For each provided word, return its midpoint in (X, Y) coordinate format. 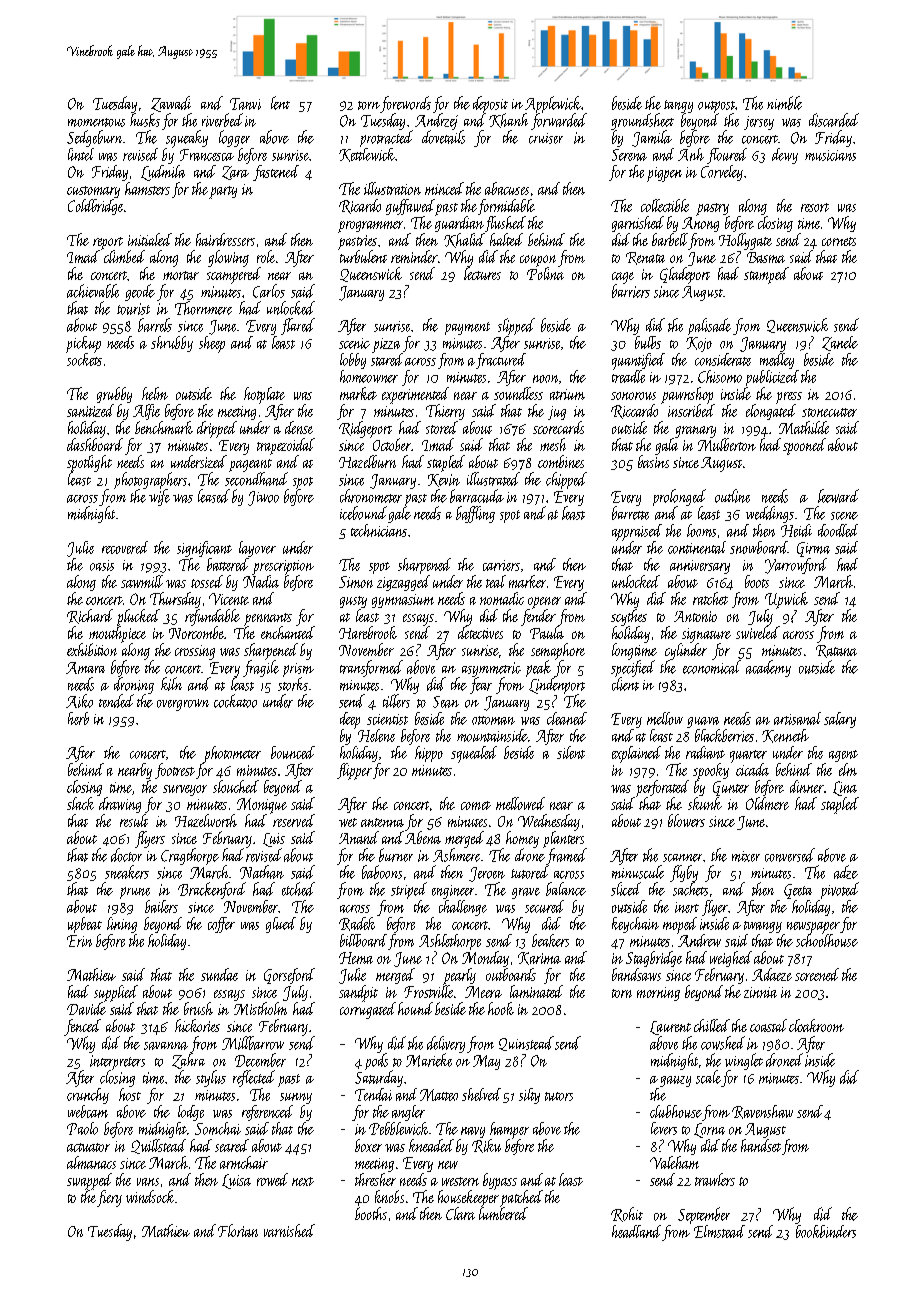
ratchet (710, 598)
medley (777, 361)
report (108, 243)
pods (376, 1061)
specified (633, 668)
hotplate (264, 395)
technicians (379, 530)
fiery (109, 1198)
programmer (370, 227)
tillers (396, 701)
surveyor (185, 790)
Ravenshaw (762, 1112)
